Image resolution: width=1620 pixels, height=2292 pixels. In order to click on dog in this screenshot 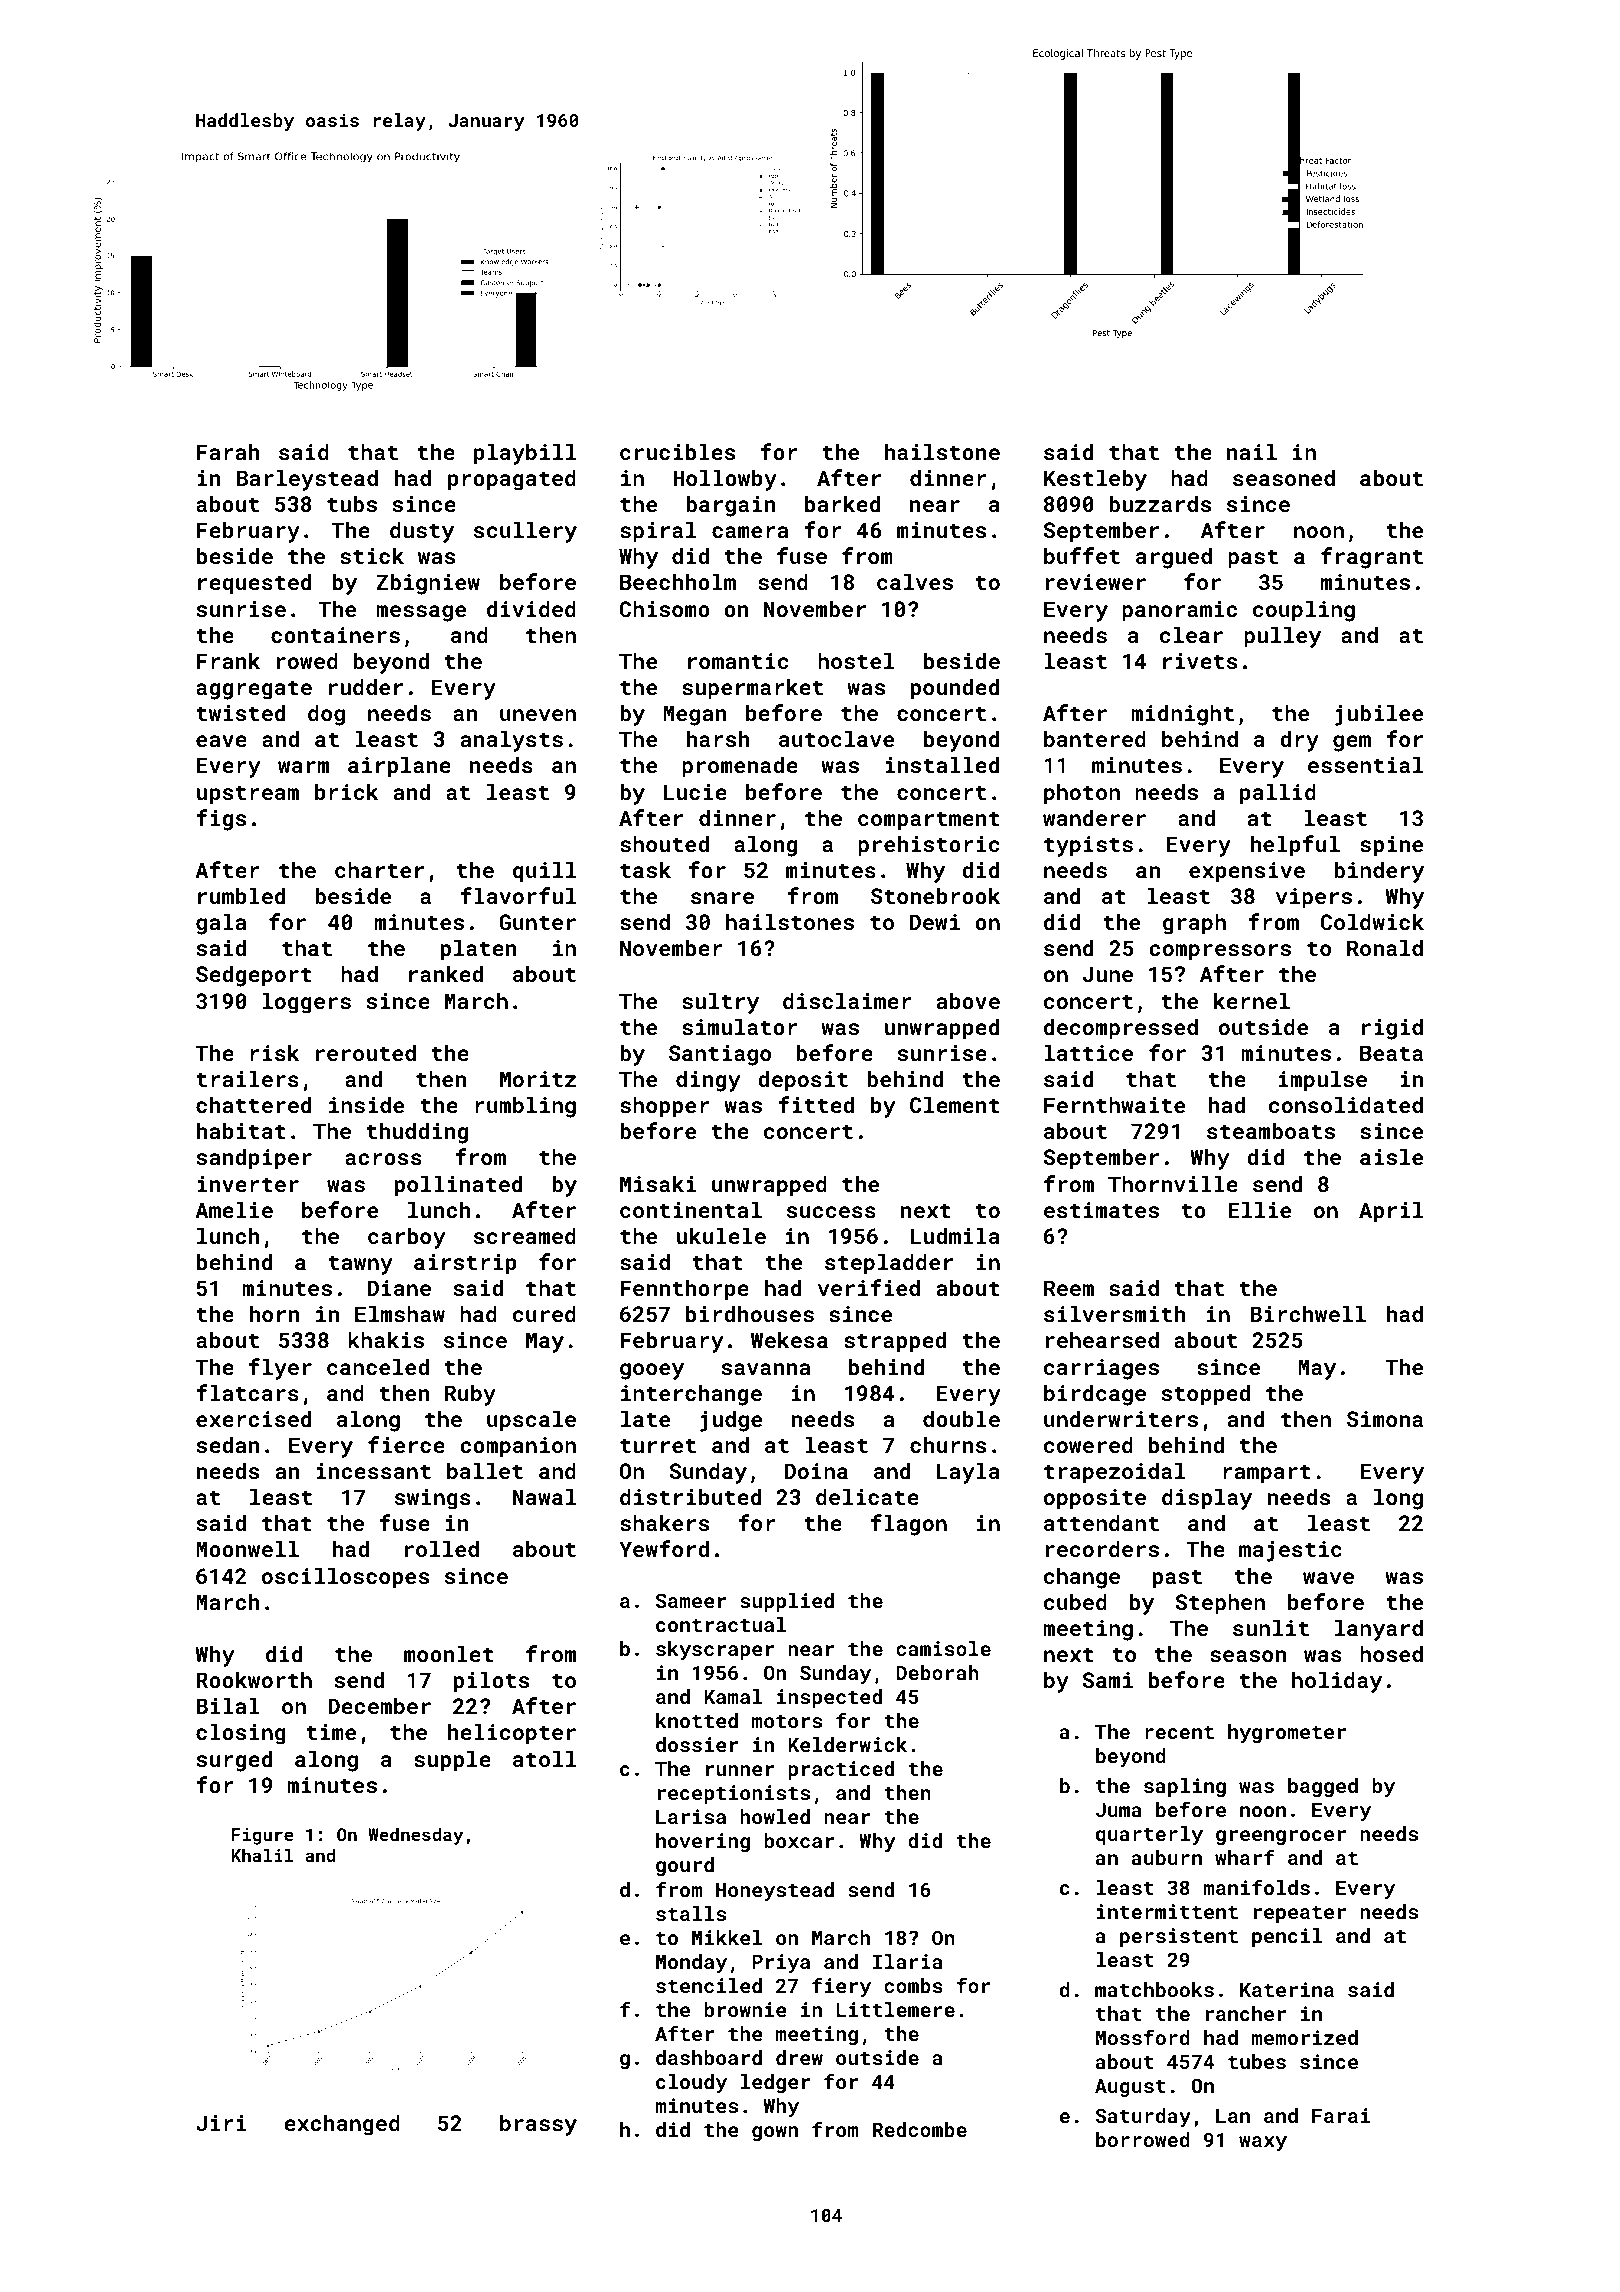, I will do `click(326, 715)`.
